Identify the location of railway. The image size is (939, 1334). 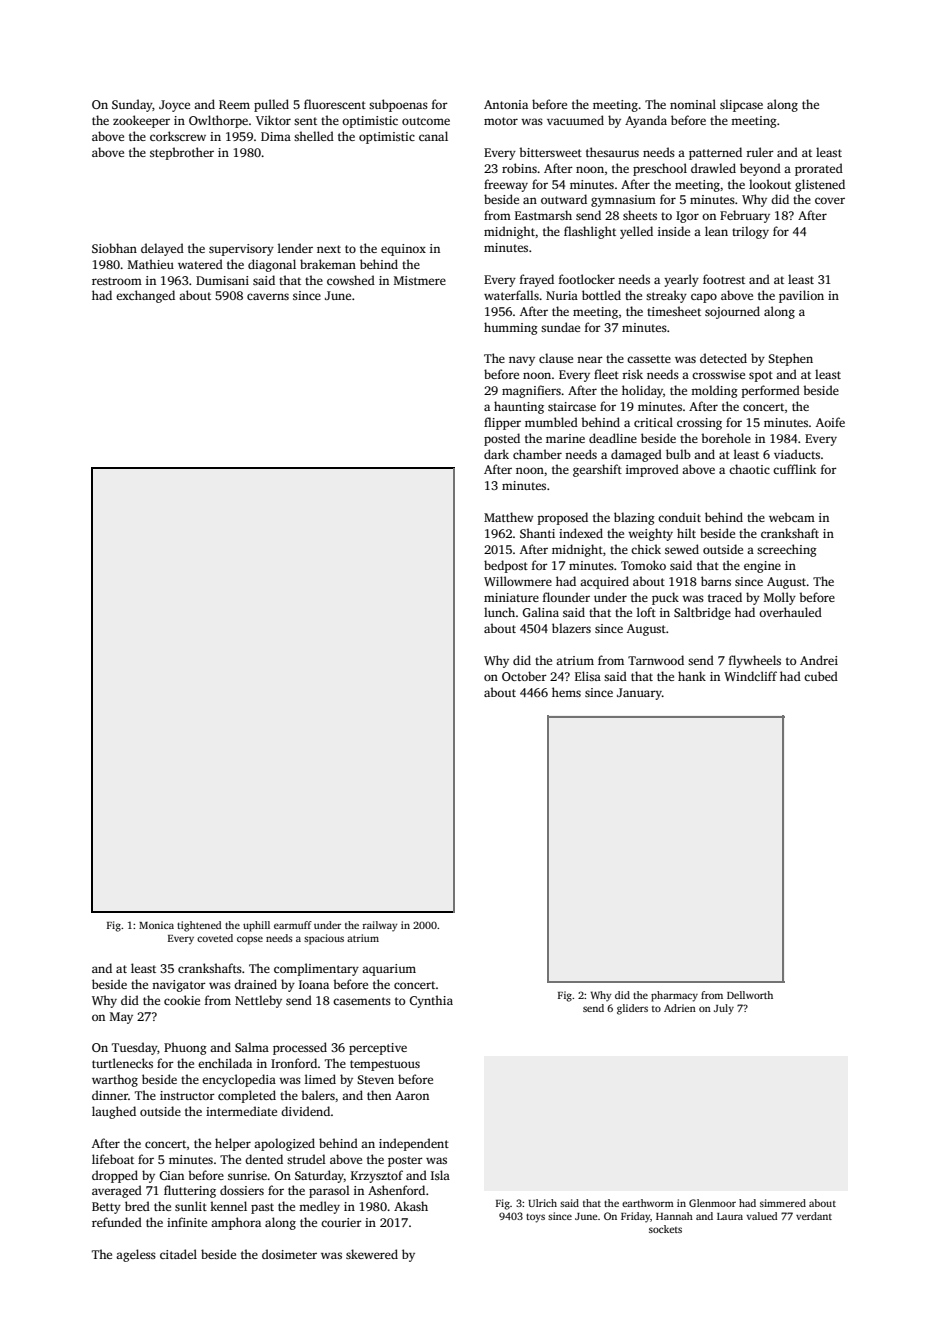
(380, 926).
